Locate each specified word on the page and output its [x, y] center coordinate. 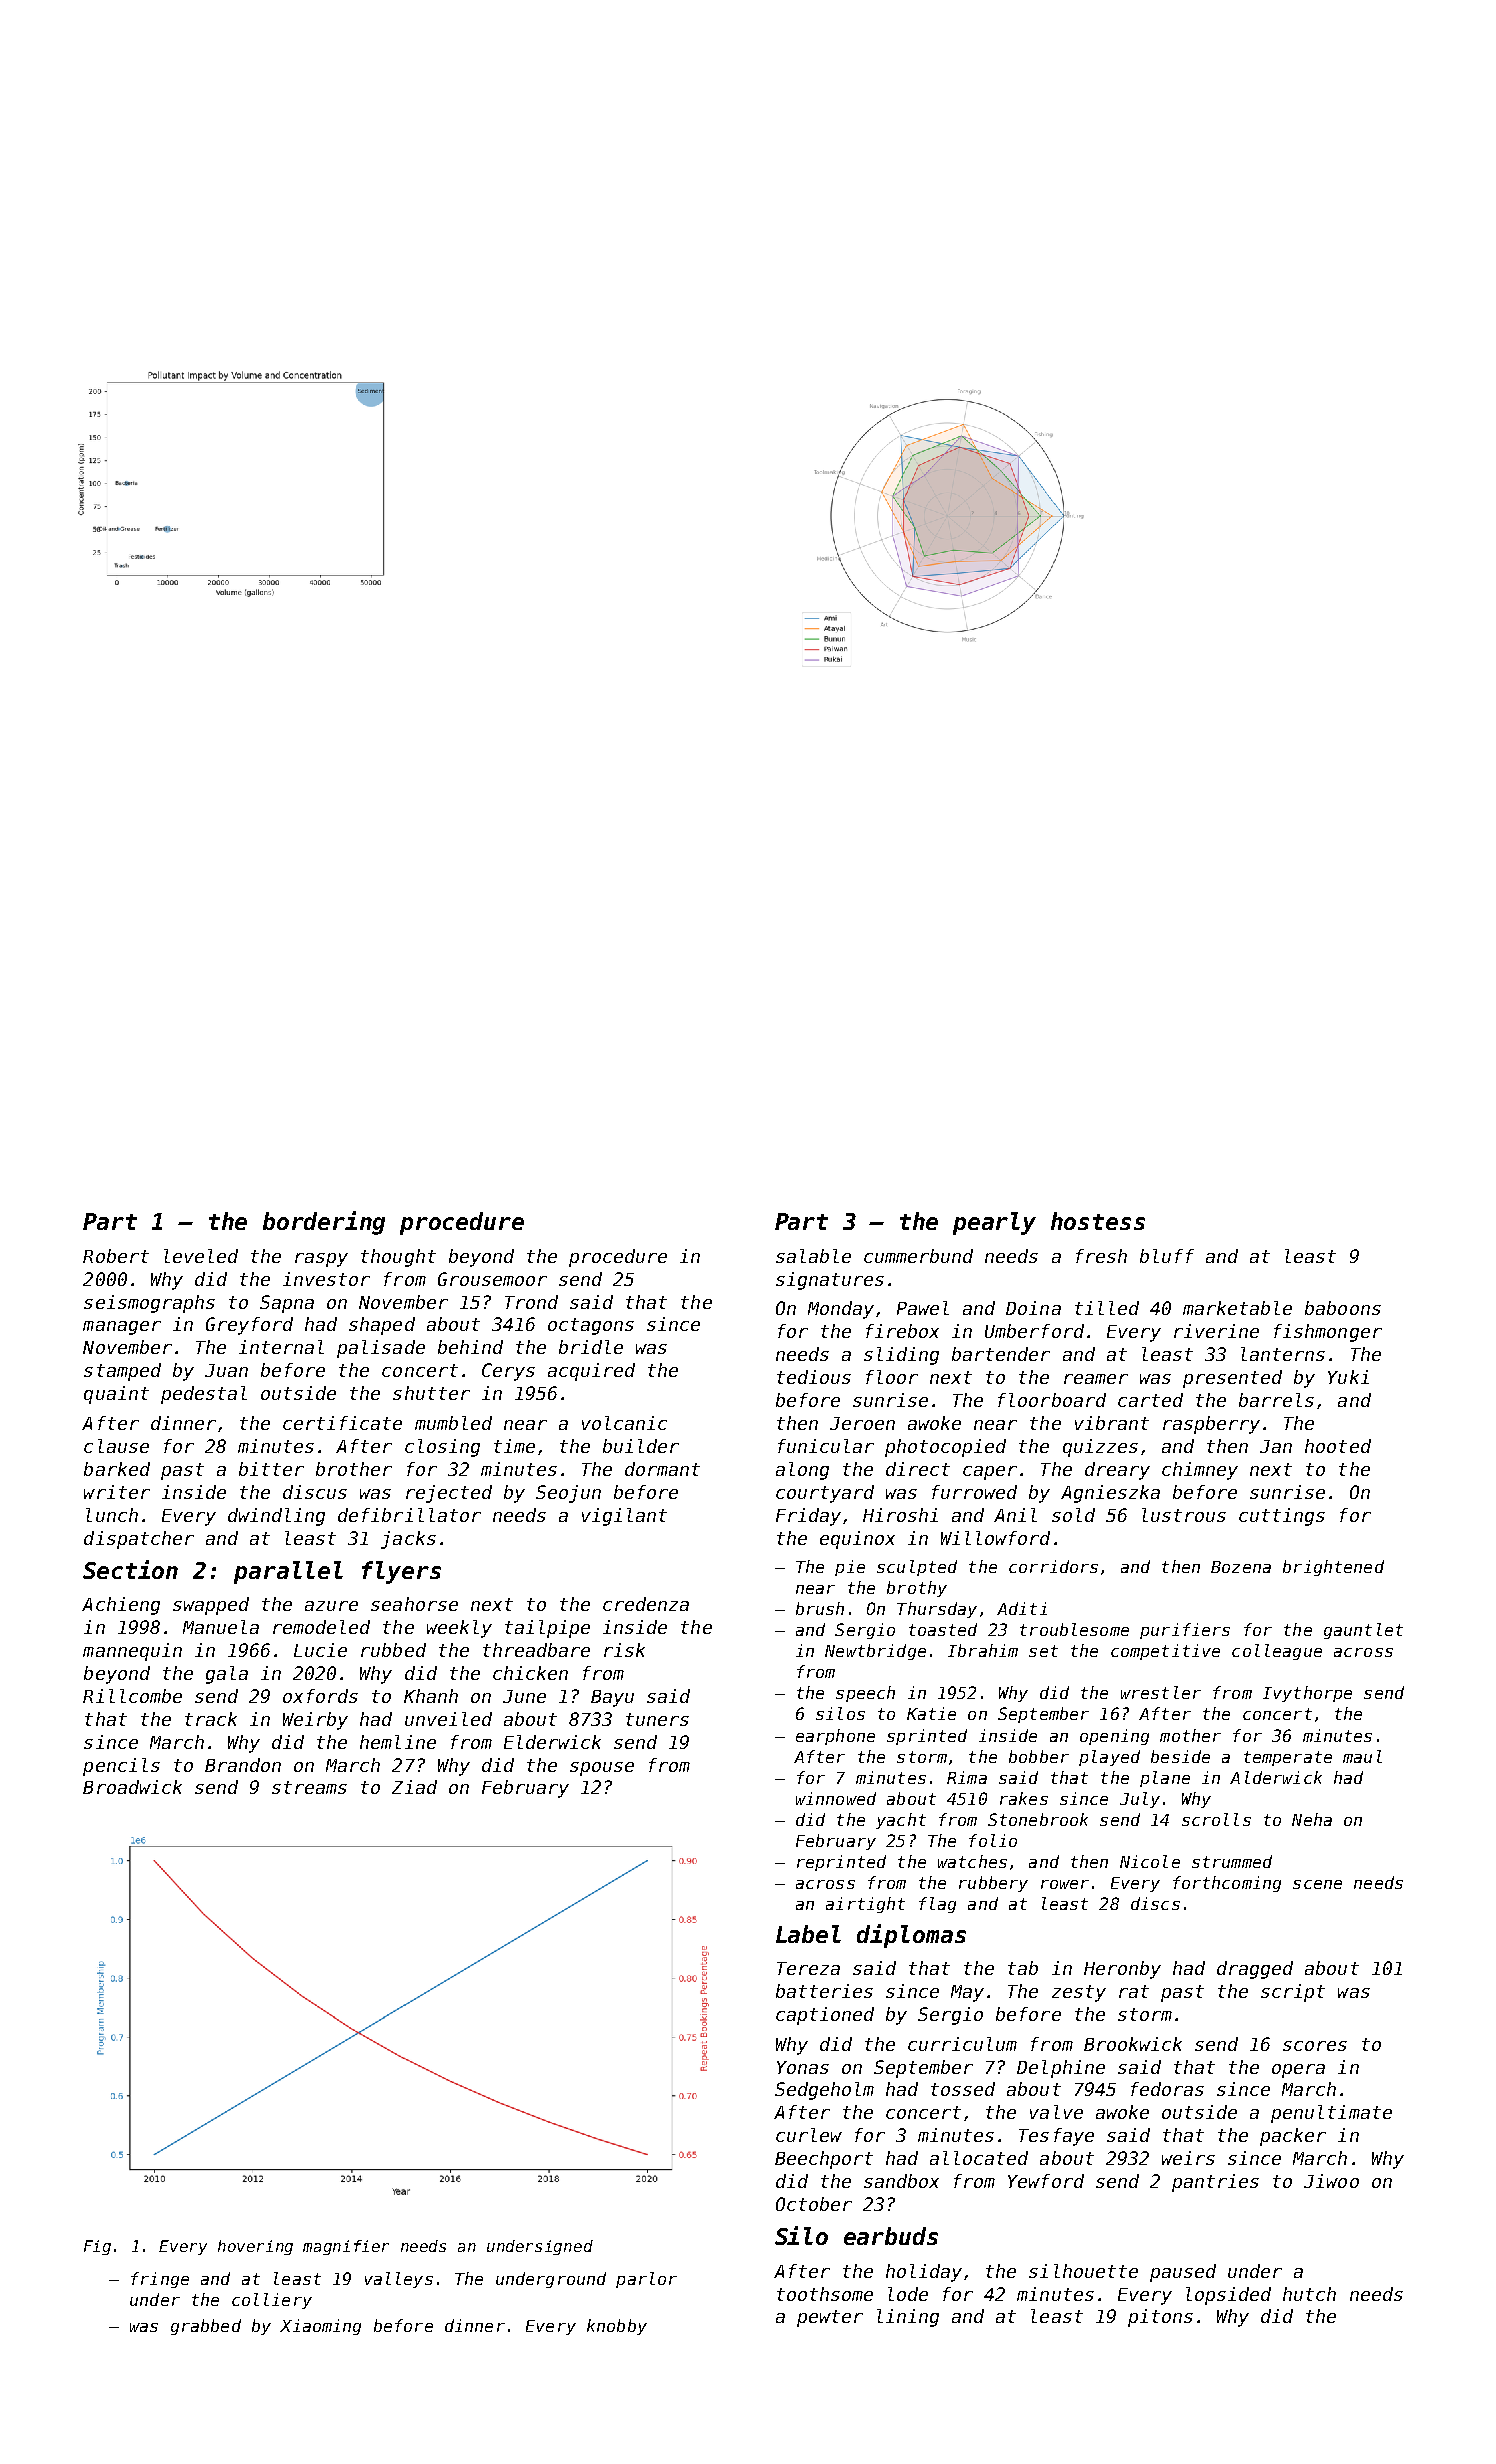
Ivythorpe [1307, 1694]
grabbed [206, 2327]
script [1293, 1993]
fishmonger [1328, 1333]
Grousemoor [492, 1279]
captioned [825, 2016]
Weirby [315, 1721]
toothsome [825, 2294]
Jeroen [862, 1423]
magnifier [346, 2247]
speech [865, 1694]
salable [813, 1256]
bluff [1167, 1256]
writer [117, 1492]
